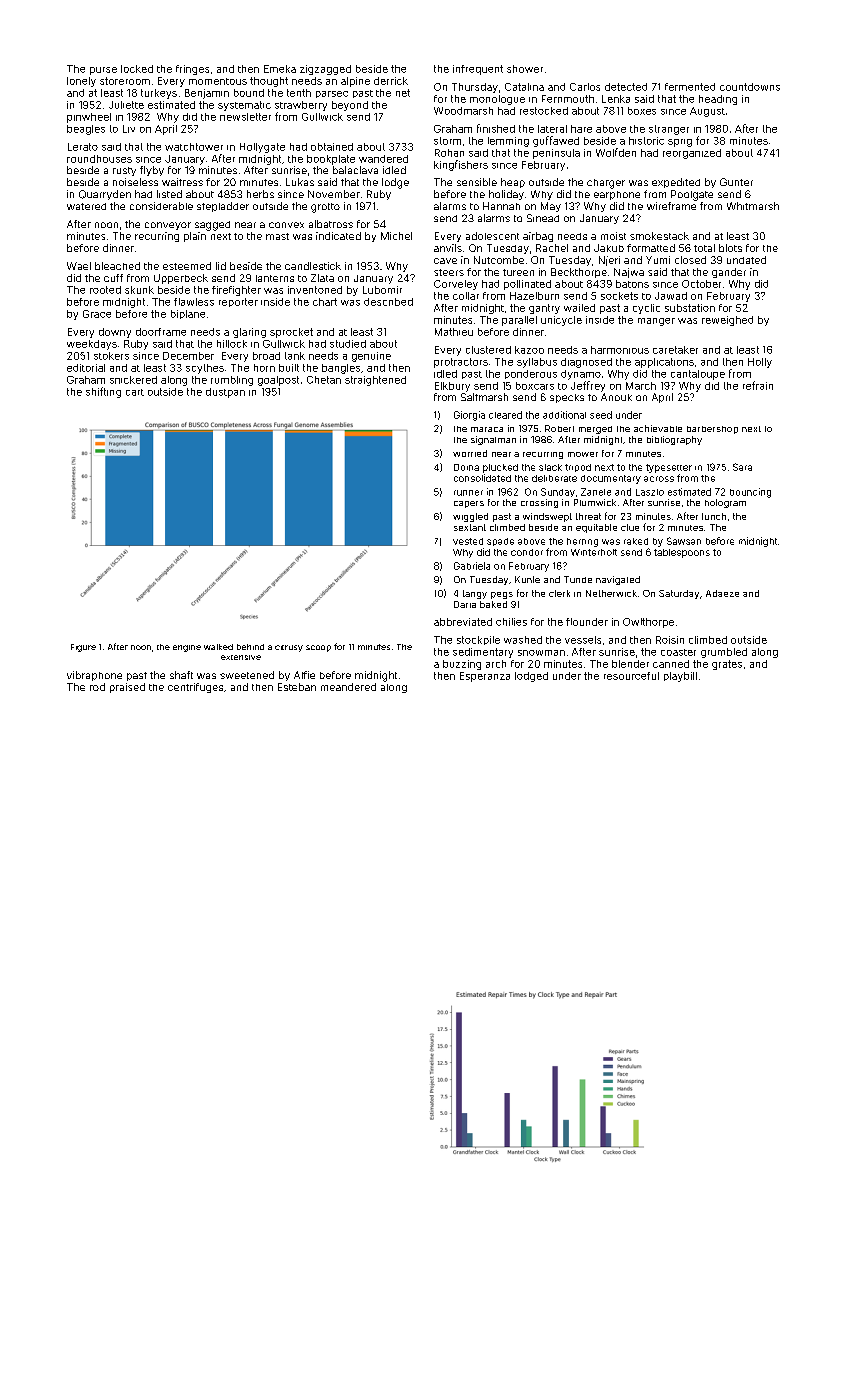  I want to click on editorial, so click(86, 368).
